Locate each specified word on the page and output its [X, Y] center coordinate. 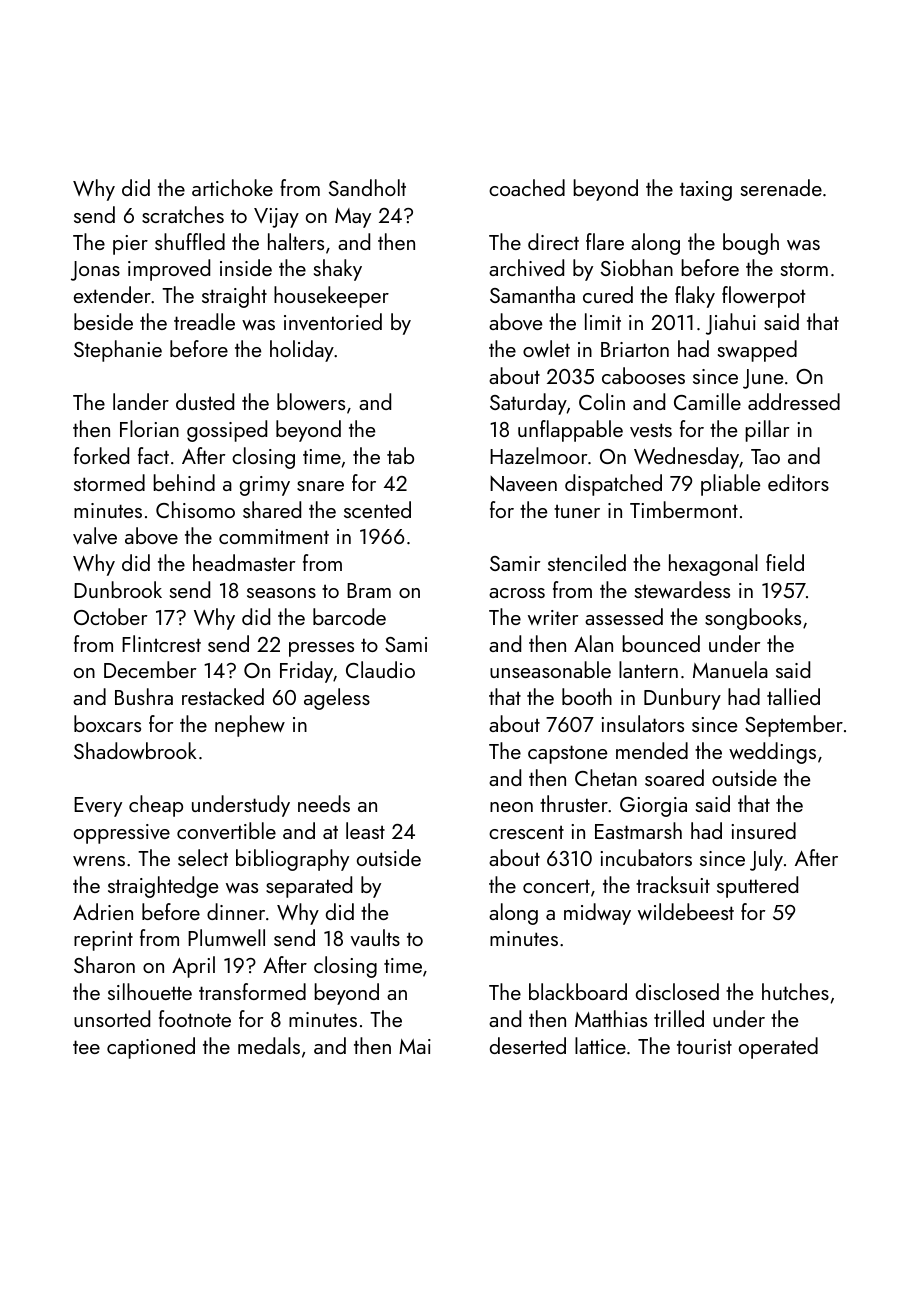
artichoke [232, 187]
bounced [661, 643]
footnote [195, 1018]
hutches [795, 991]
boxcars [107, 723]
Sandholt [367, 187]
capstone [567, 754]
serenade [781, 187]
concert [556, 886]
